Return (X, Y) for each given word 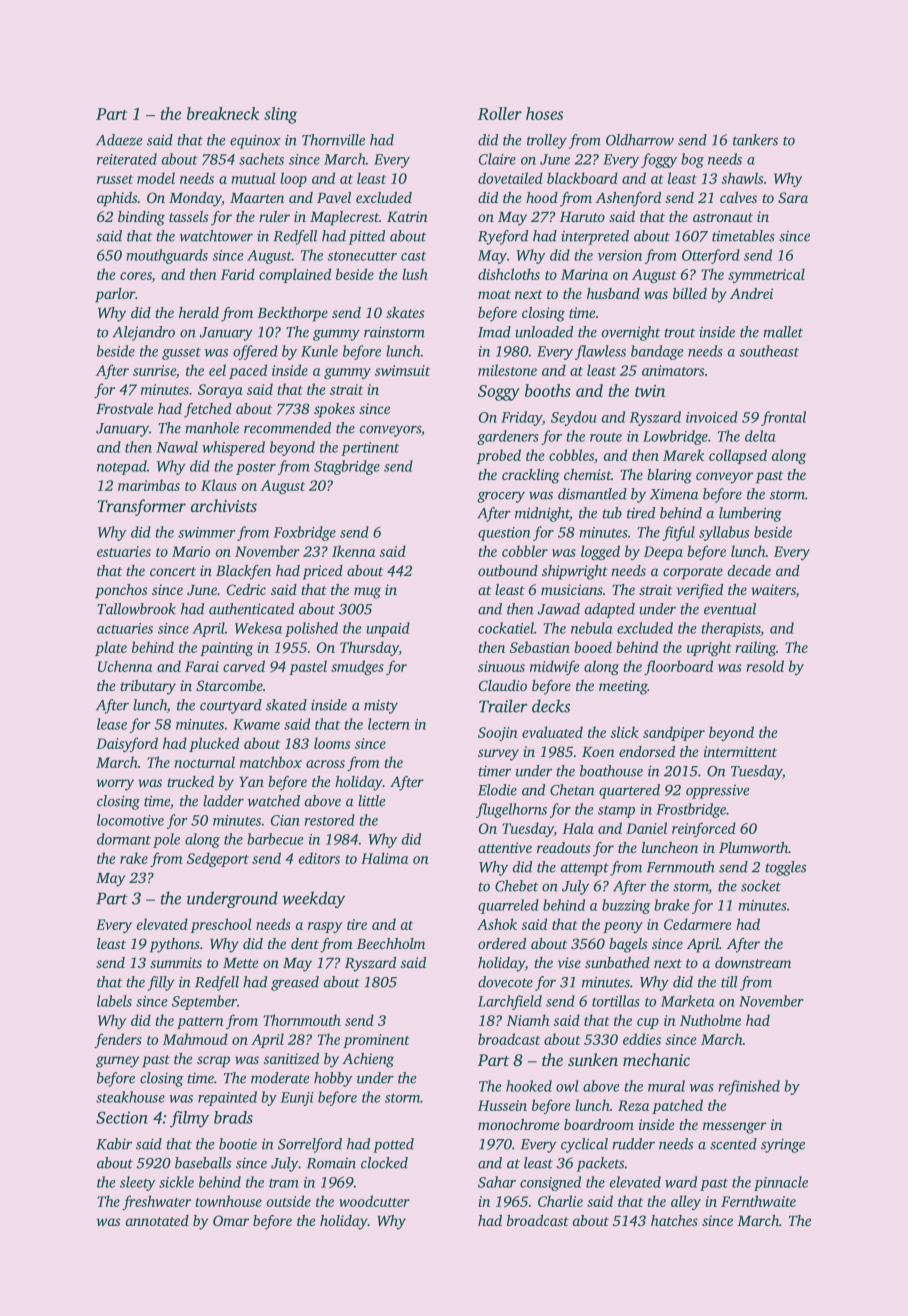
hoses (544, 113)
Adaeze (119, 140)
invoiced (712, 417)
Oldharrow (640, 140)
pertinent (370, 449)
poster (256, 468)
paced (248, 371)
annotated (157, 1220)
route (606, 437)
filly (161, 983)
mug (367, 593)
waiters (773, 591)
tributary (148, 687)
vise (569, 962)
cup (648, 1023)
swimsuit (402, 370)
